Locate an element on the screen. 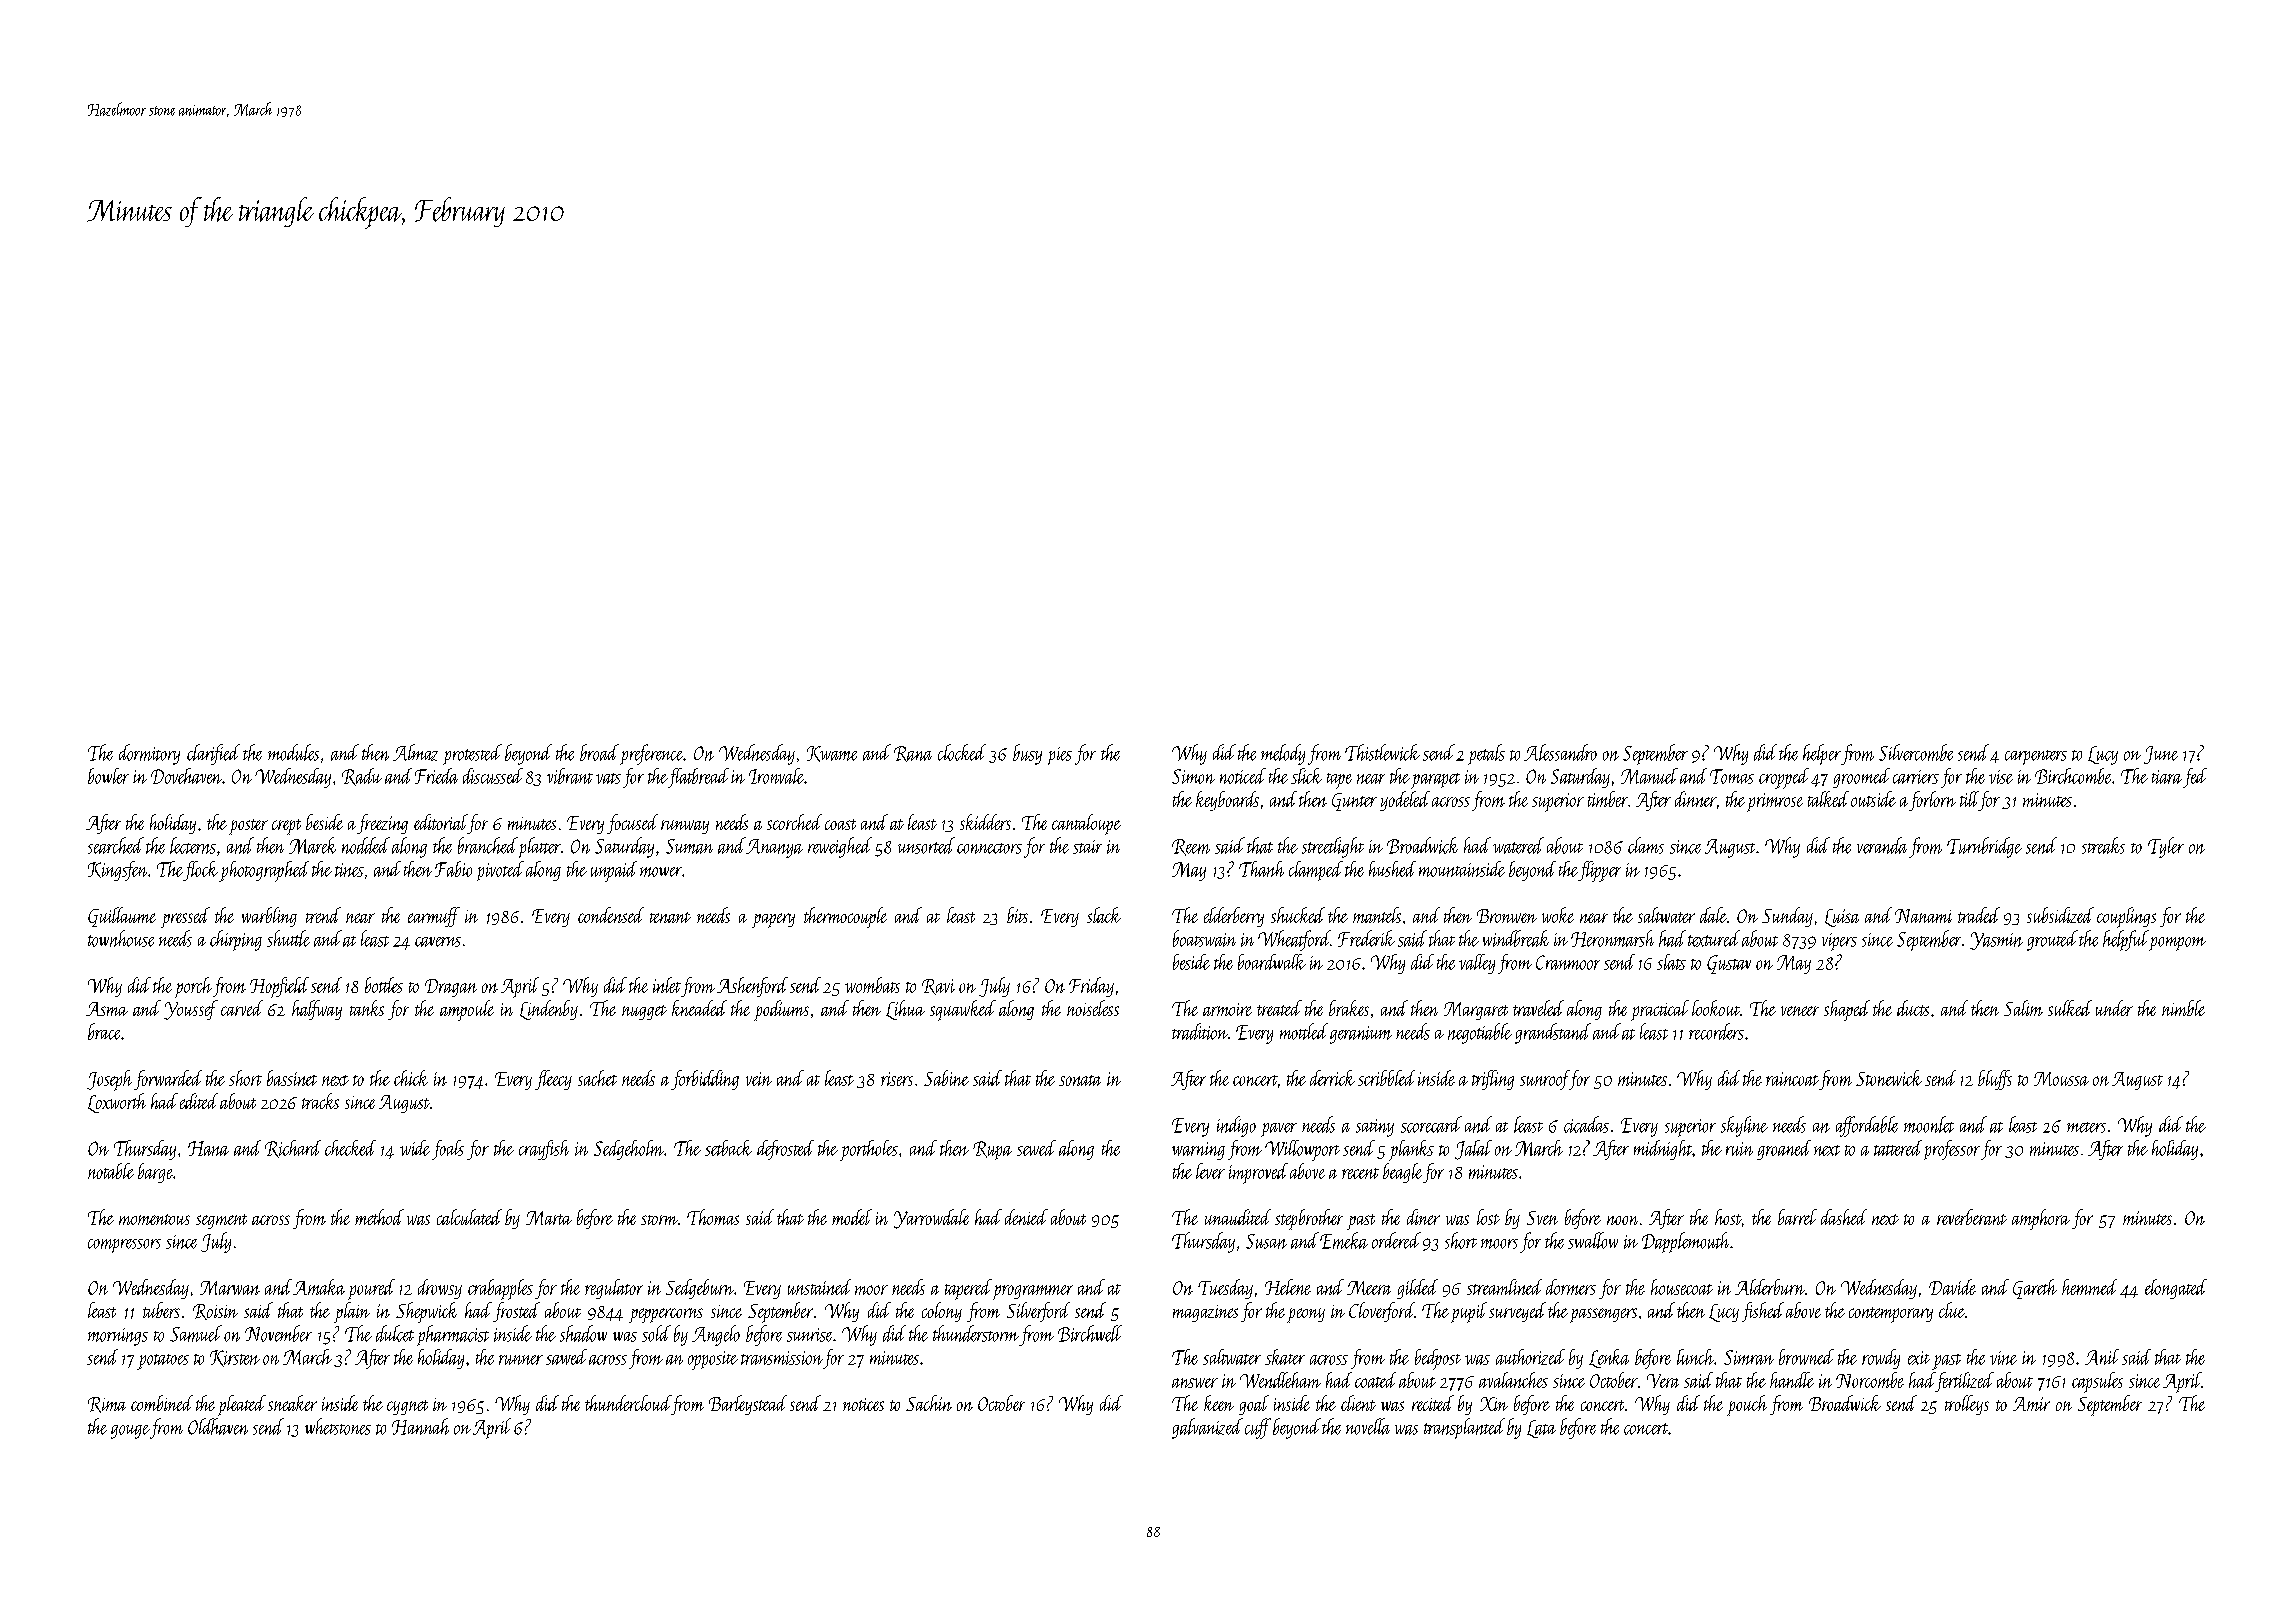 This screenshot has width=2292, height=1620. Gunter is located at coordinates (1354, 802).
